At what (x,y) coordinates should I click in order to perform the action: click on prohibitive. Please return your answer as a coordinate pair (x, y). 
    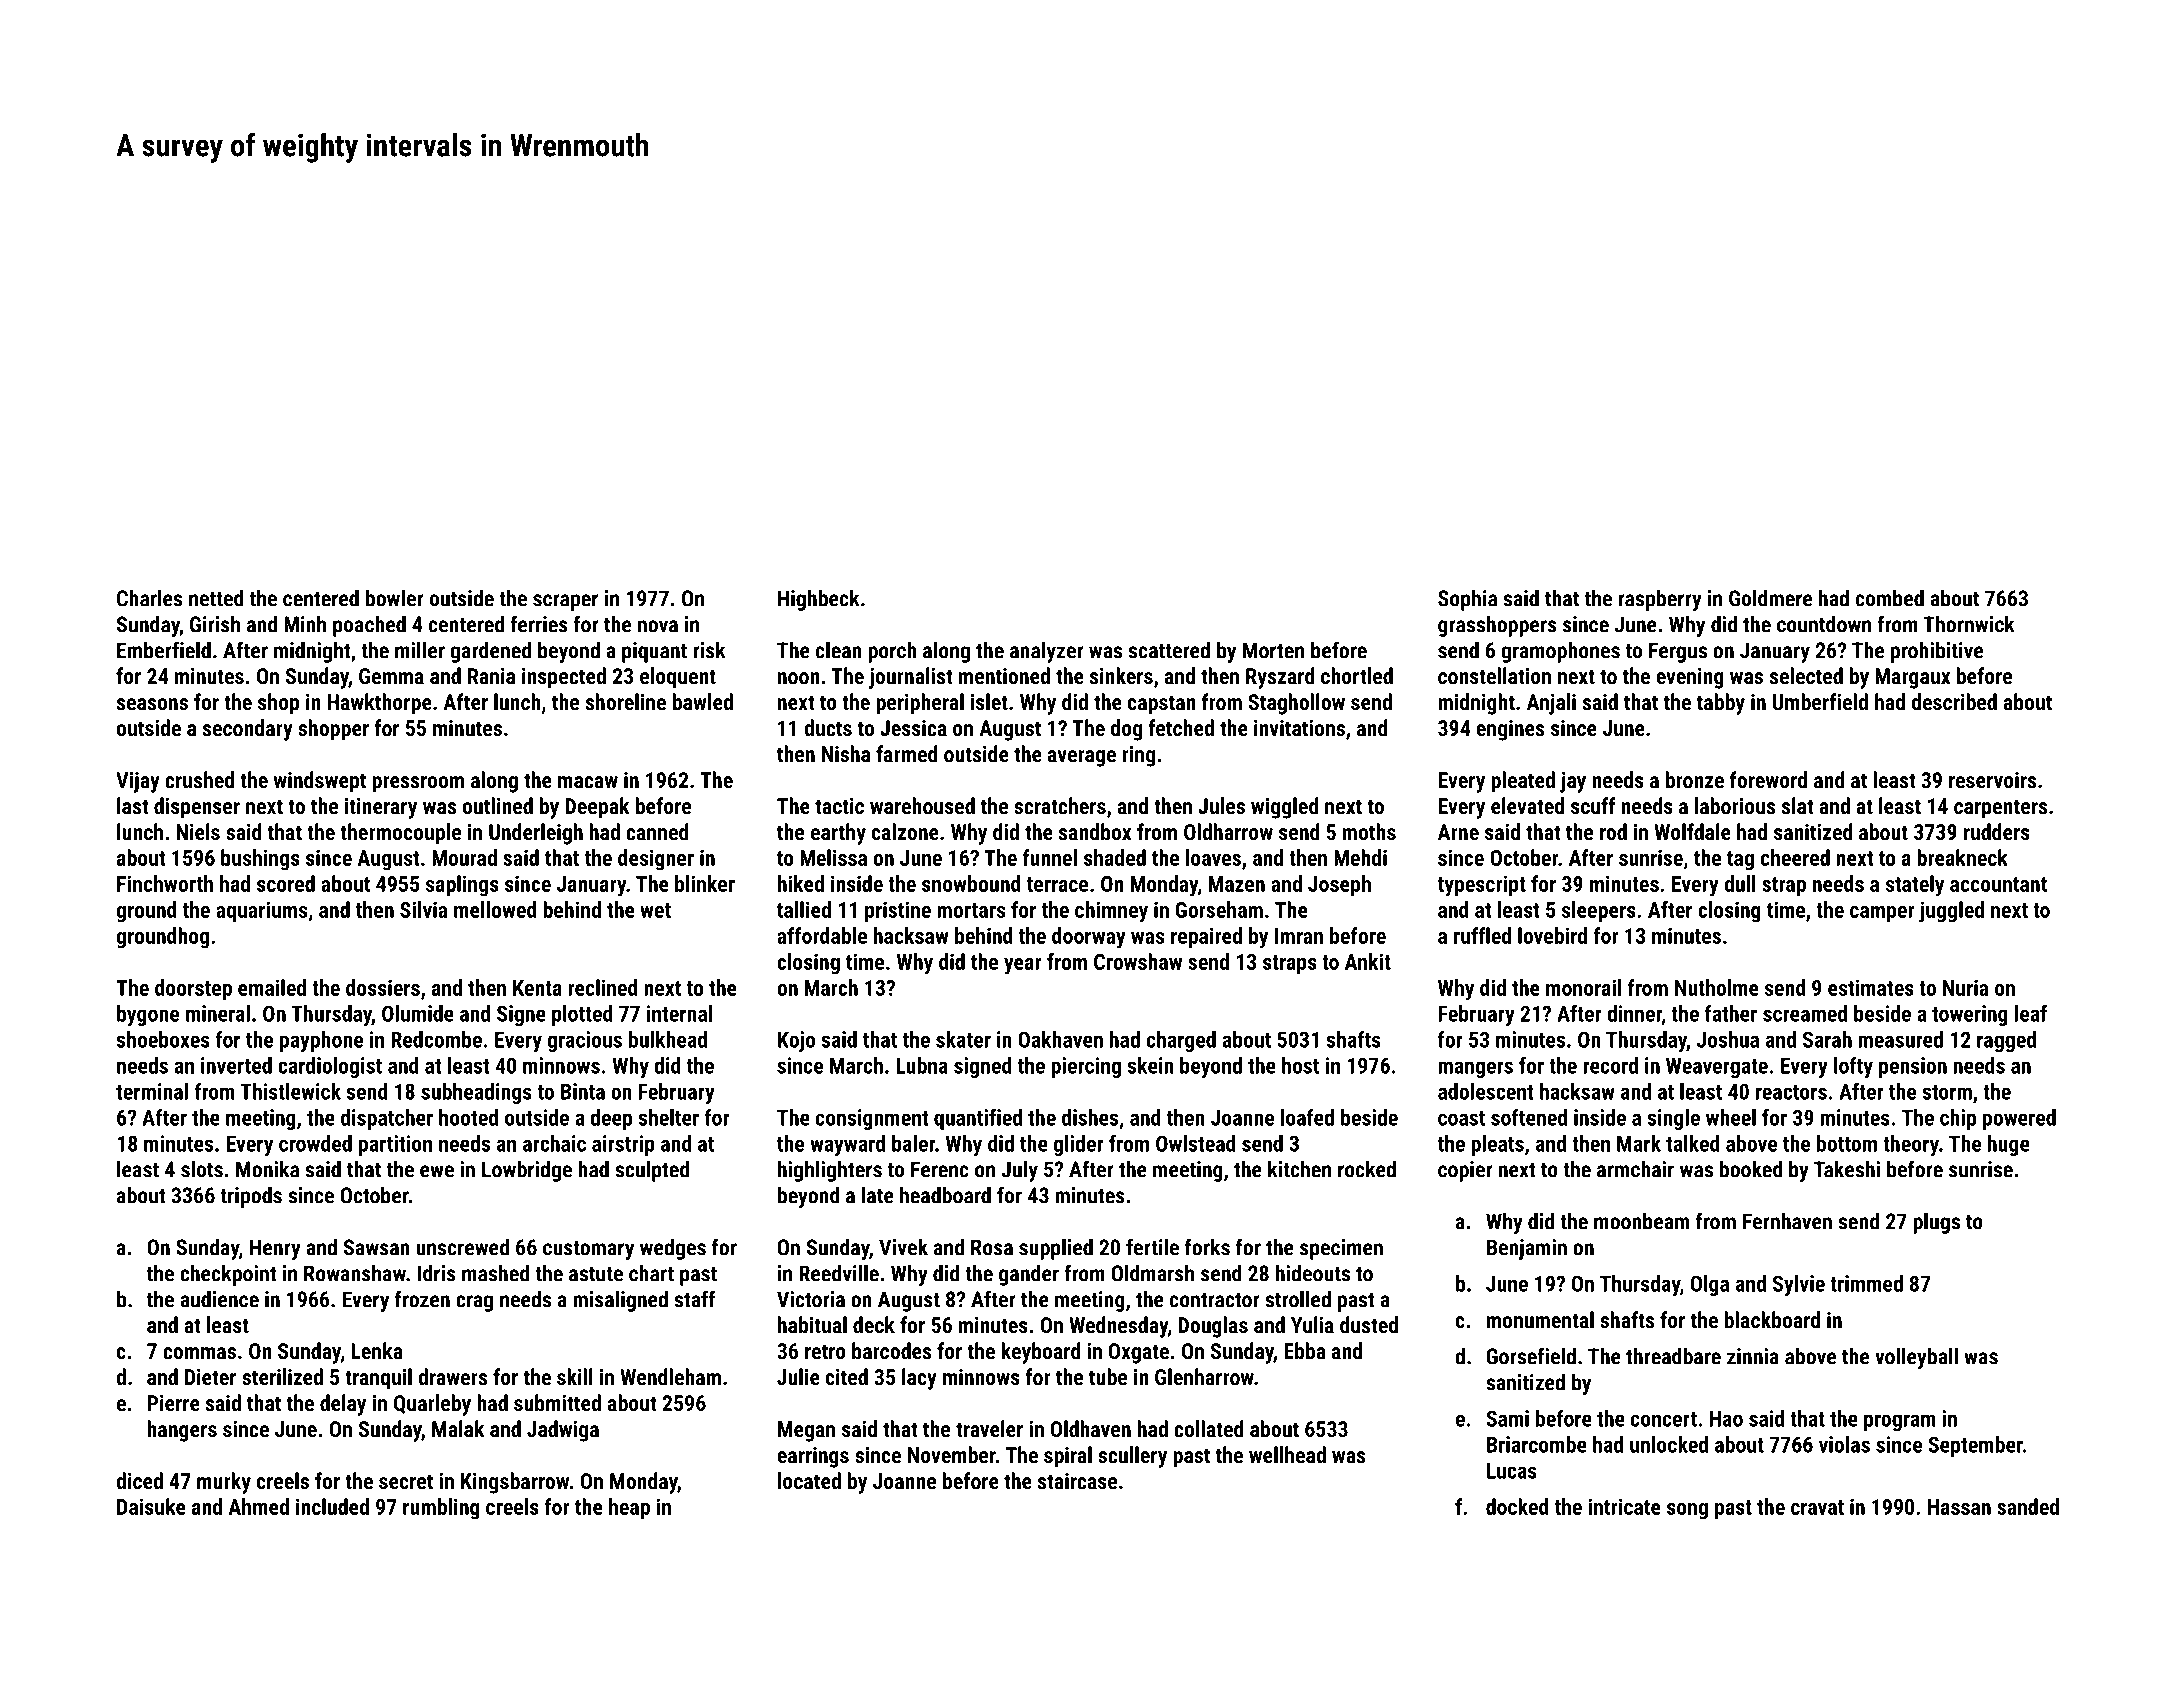
    Looking at the image, I should click on (1937, 652).
